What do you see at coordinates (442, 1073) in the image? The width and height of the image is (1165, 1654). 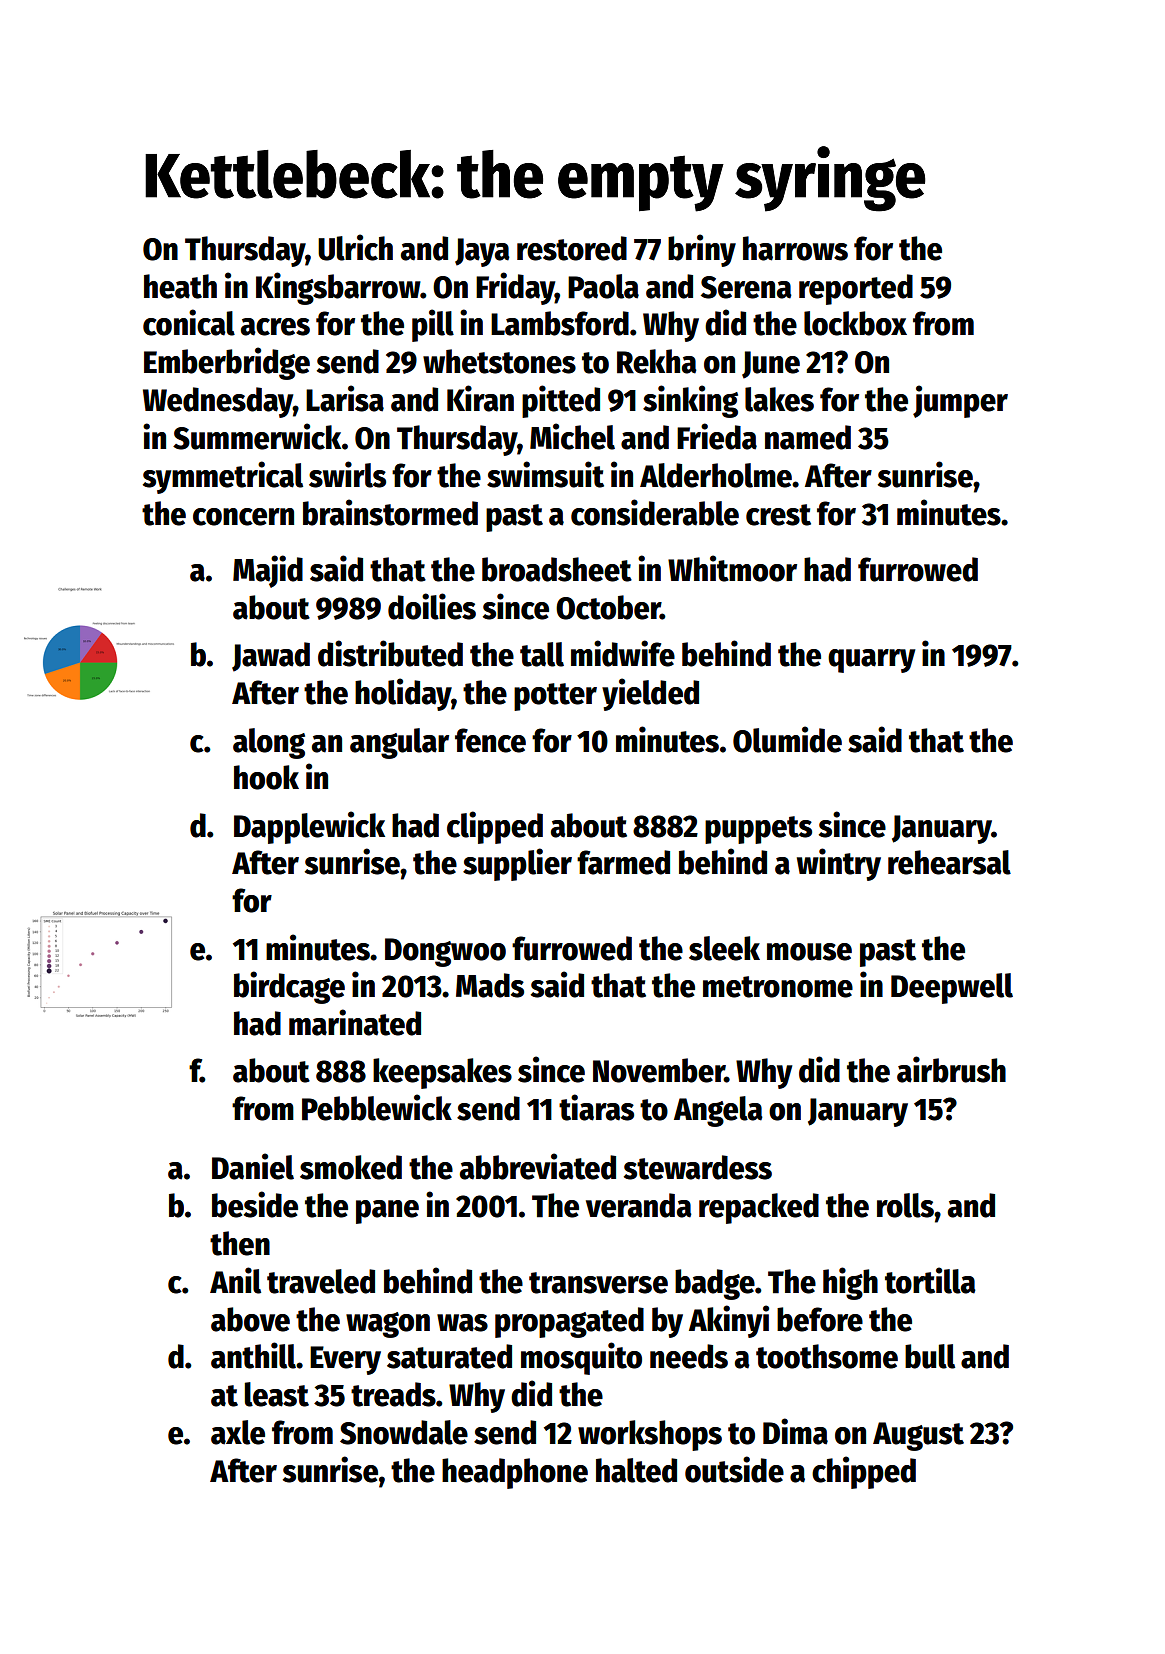 I see `keepsakes` at bounding box center [442, 1073].
